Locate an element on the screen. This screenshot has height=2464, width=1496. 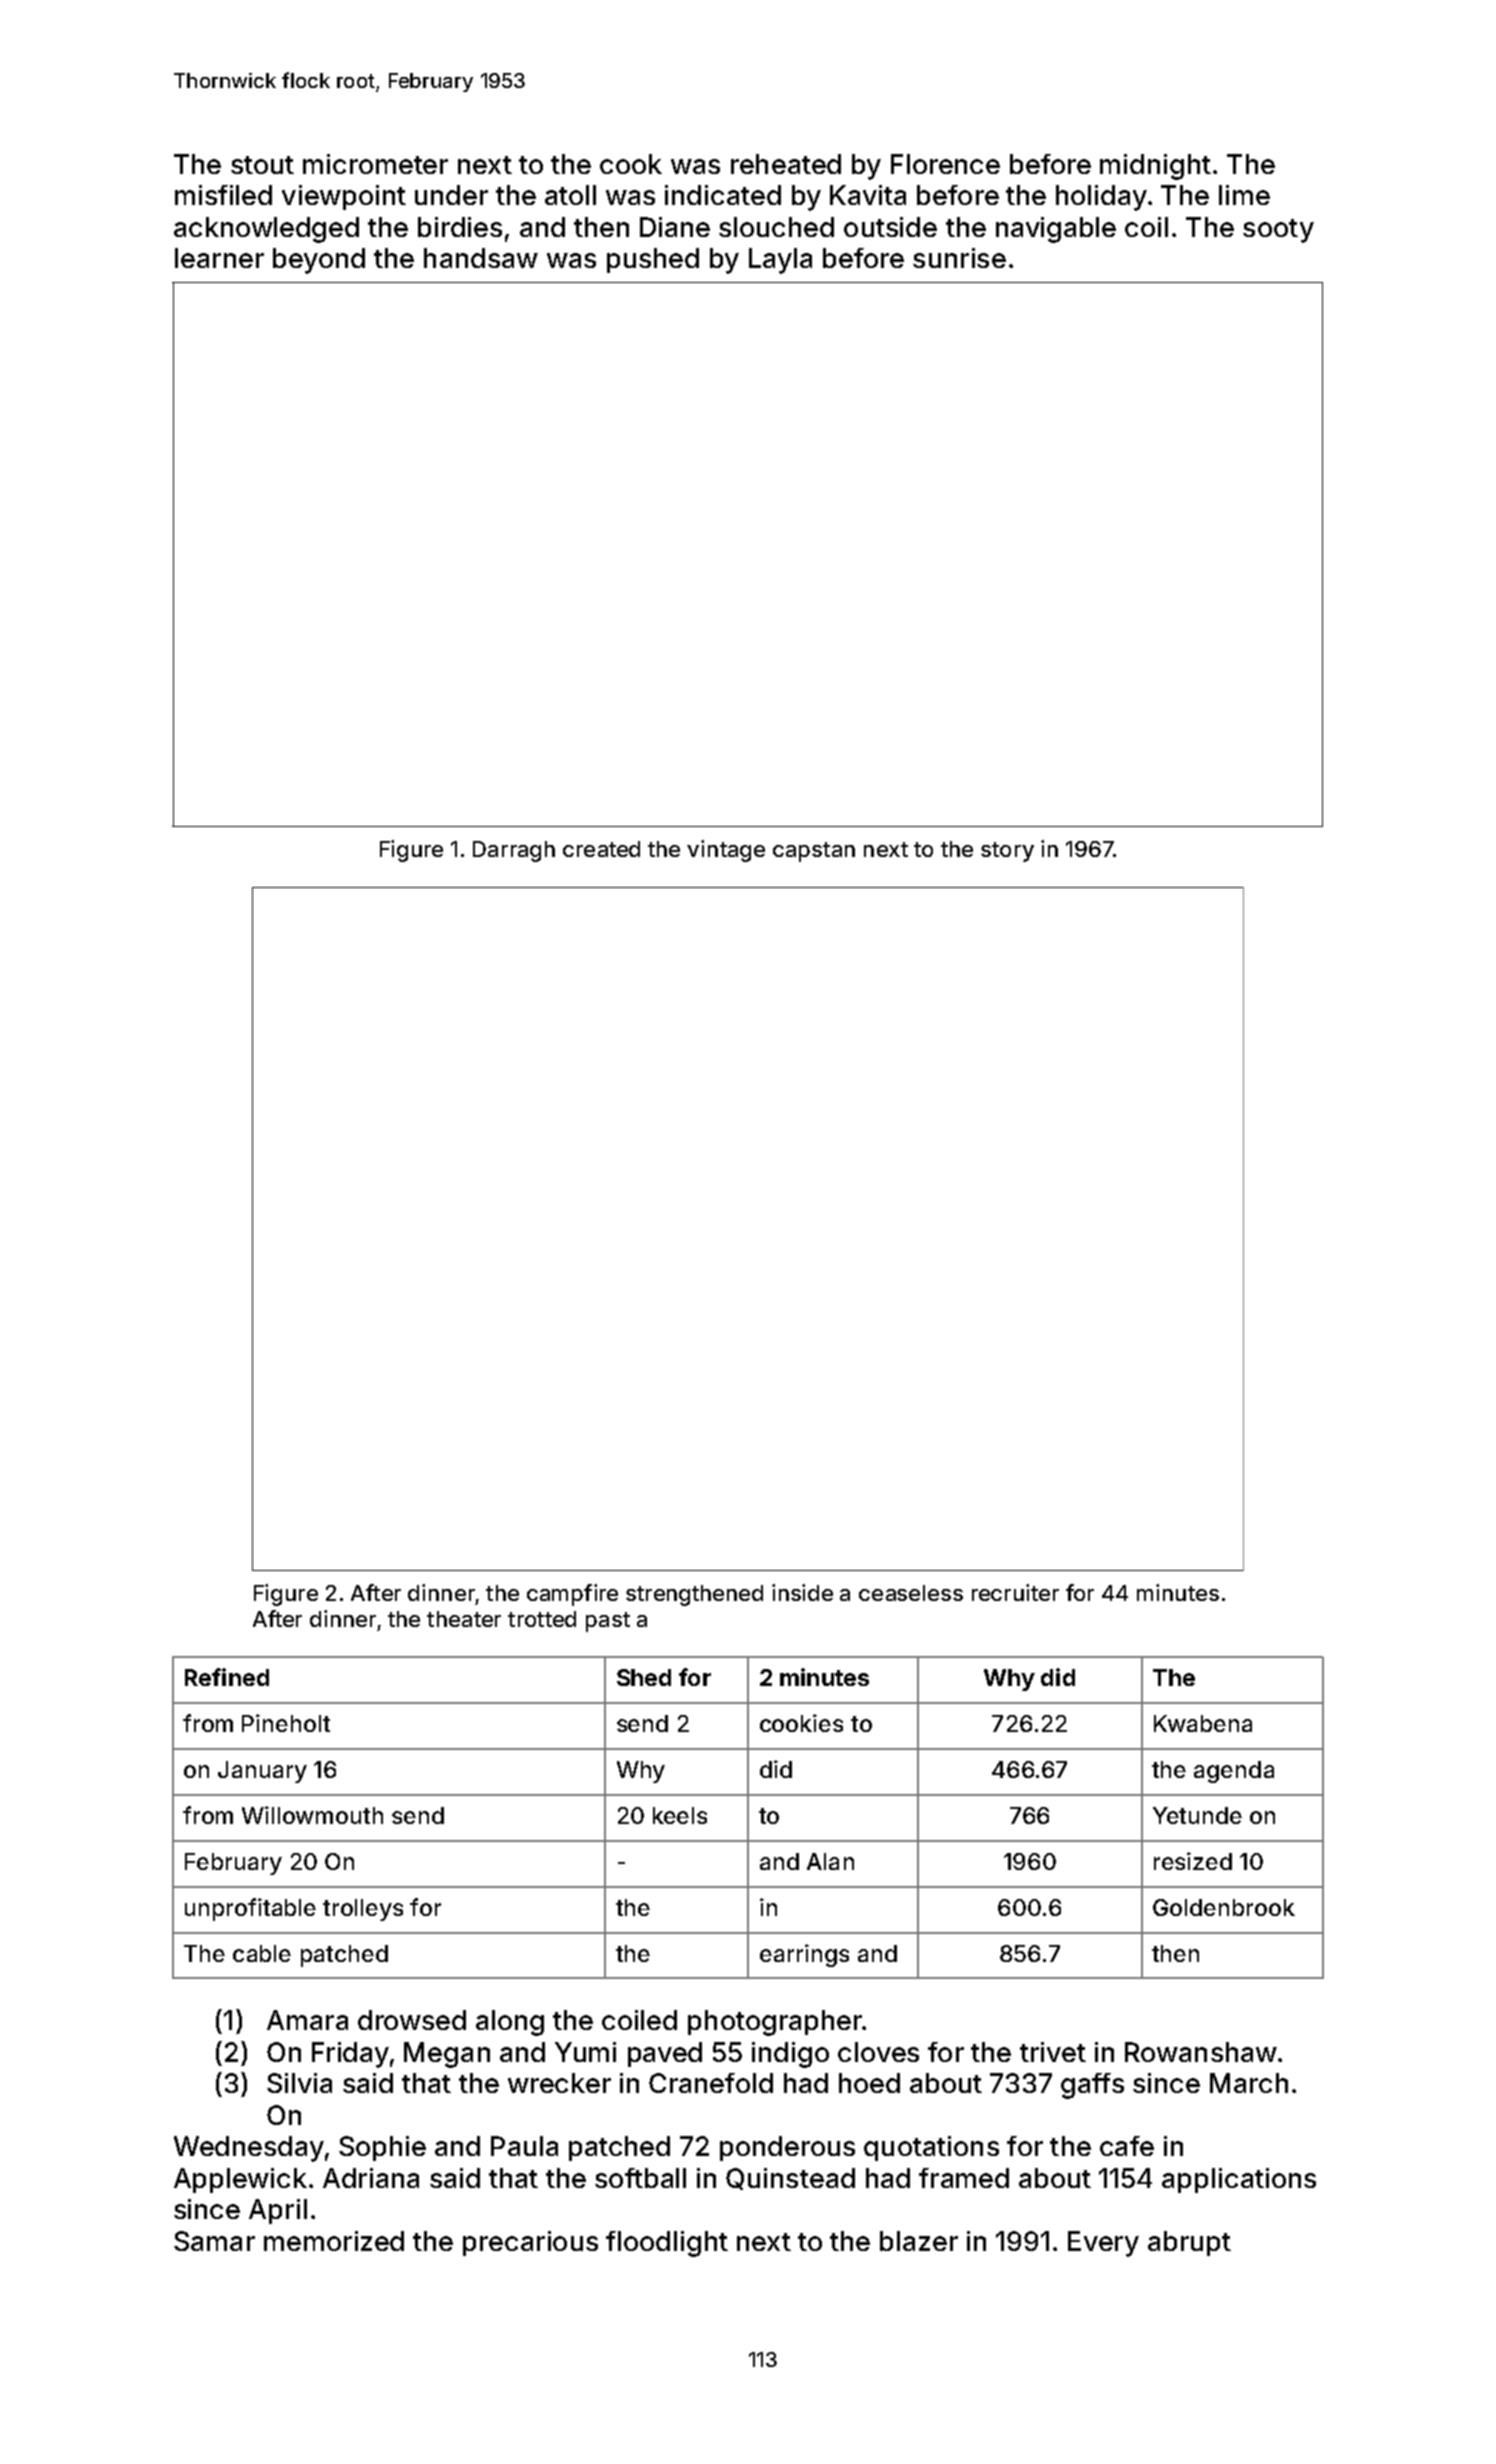
reheated is located at coordinates (786, 164).
